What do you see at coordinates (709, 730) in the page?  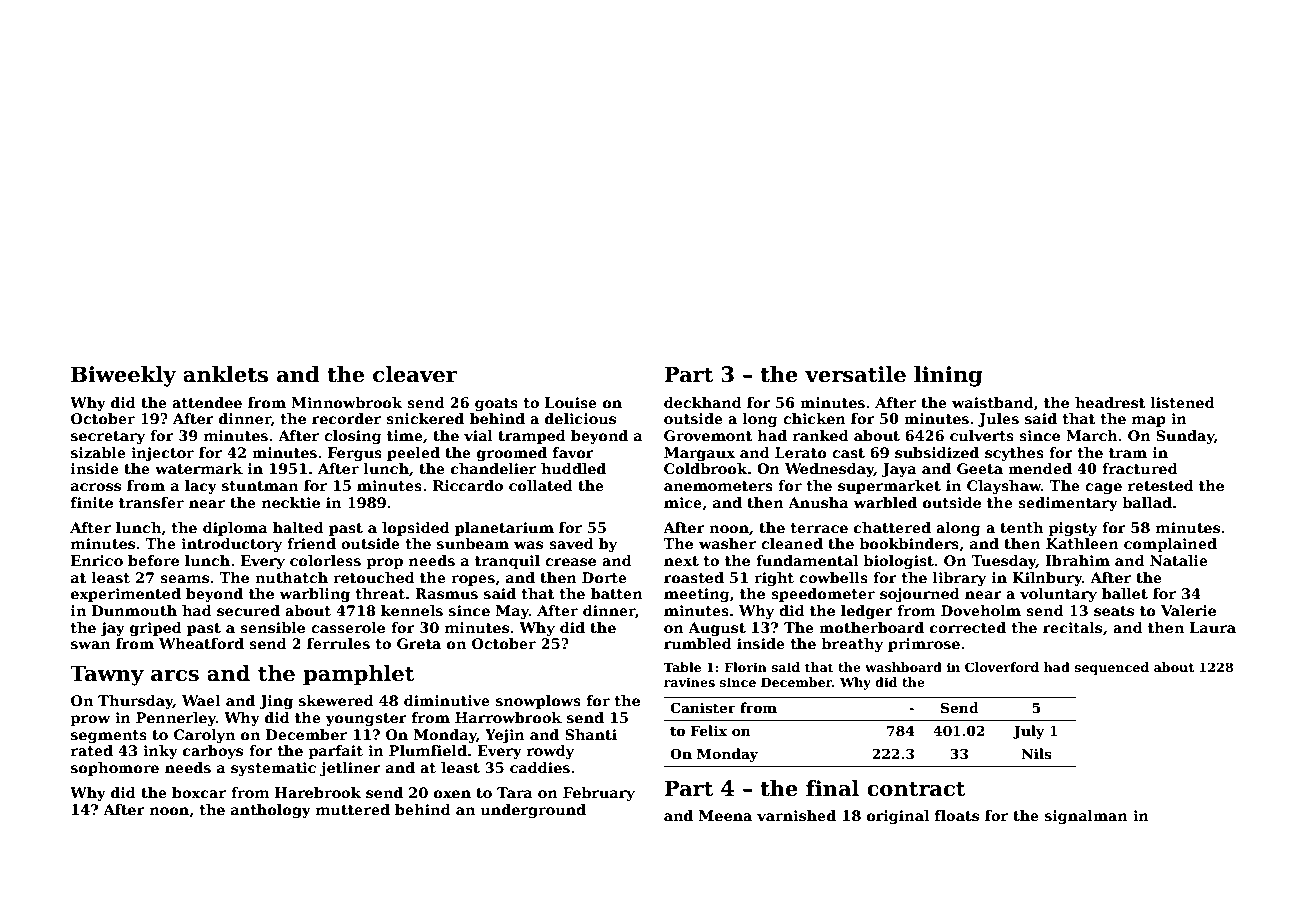 I see `Felix` at bounding box center [709, 730].
